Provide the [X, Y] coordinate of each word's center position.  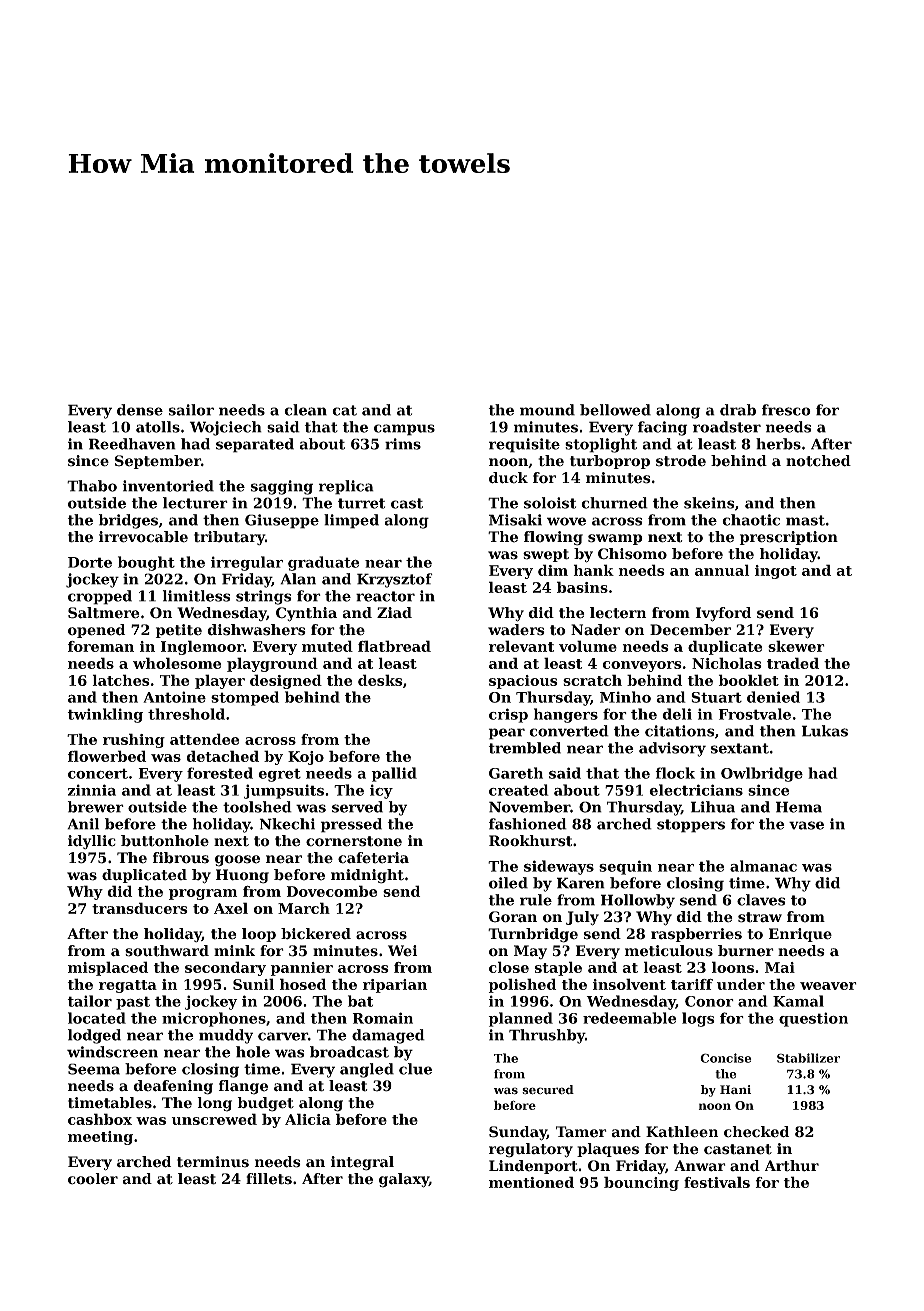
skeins [709, 503]
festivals [717, 1182]
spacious [523, 682]
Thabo [92, 486]
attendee [204, 739]
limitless [196, 596]
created [519, 790]
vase [806, 825]
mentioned [531, 1182]
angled [367, 1070]
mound [547, 410]
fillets [269, 1179]
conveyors [642, 666]
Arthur [792, 1166]
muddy [226, 1036]
